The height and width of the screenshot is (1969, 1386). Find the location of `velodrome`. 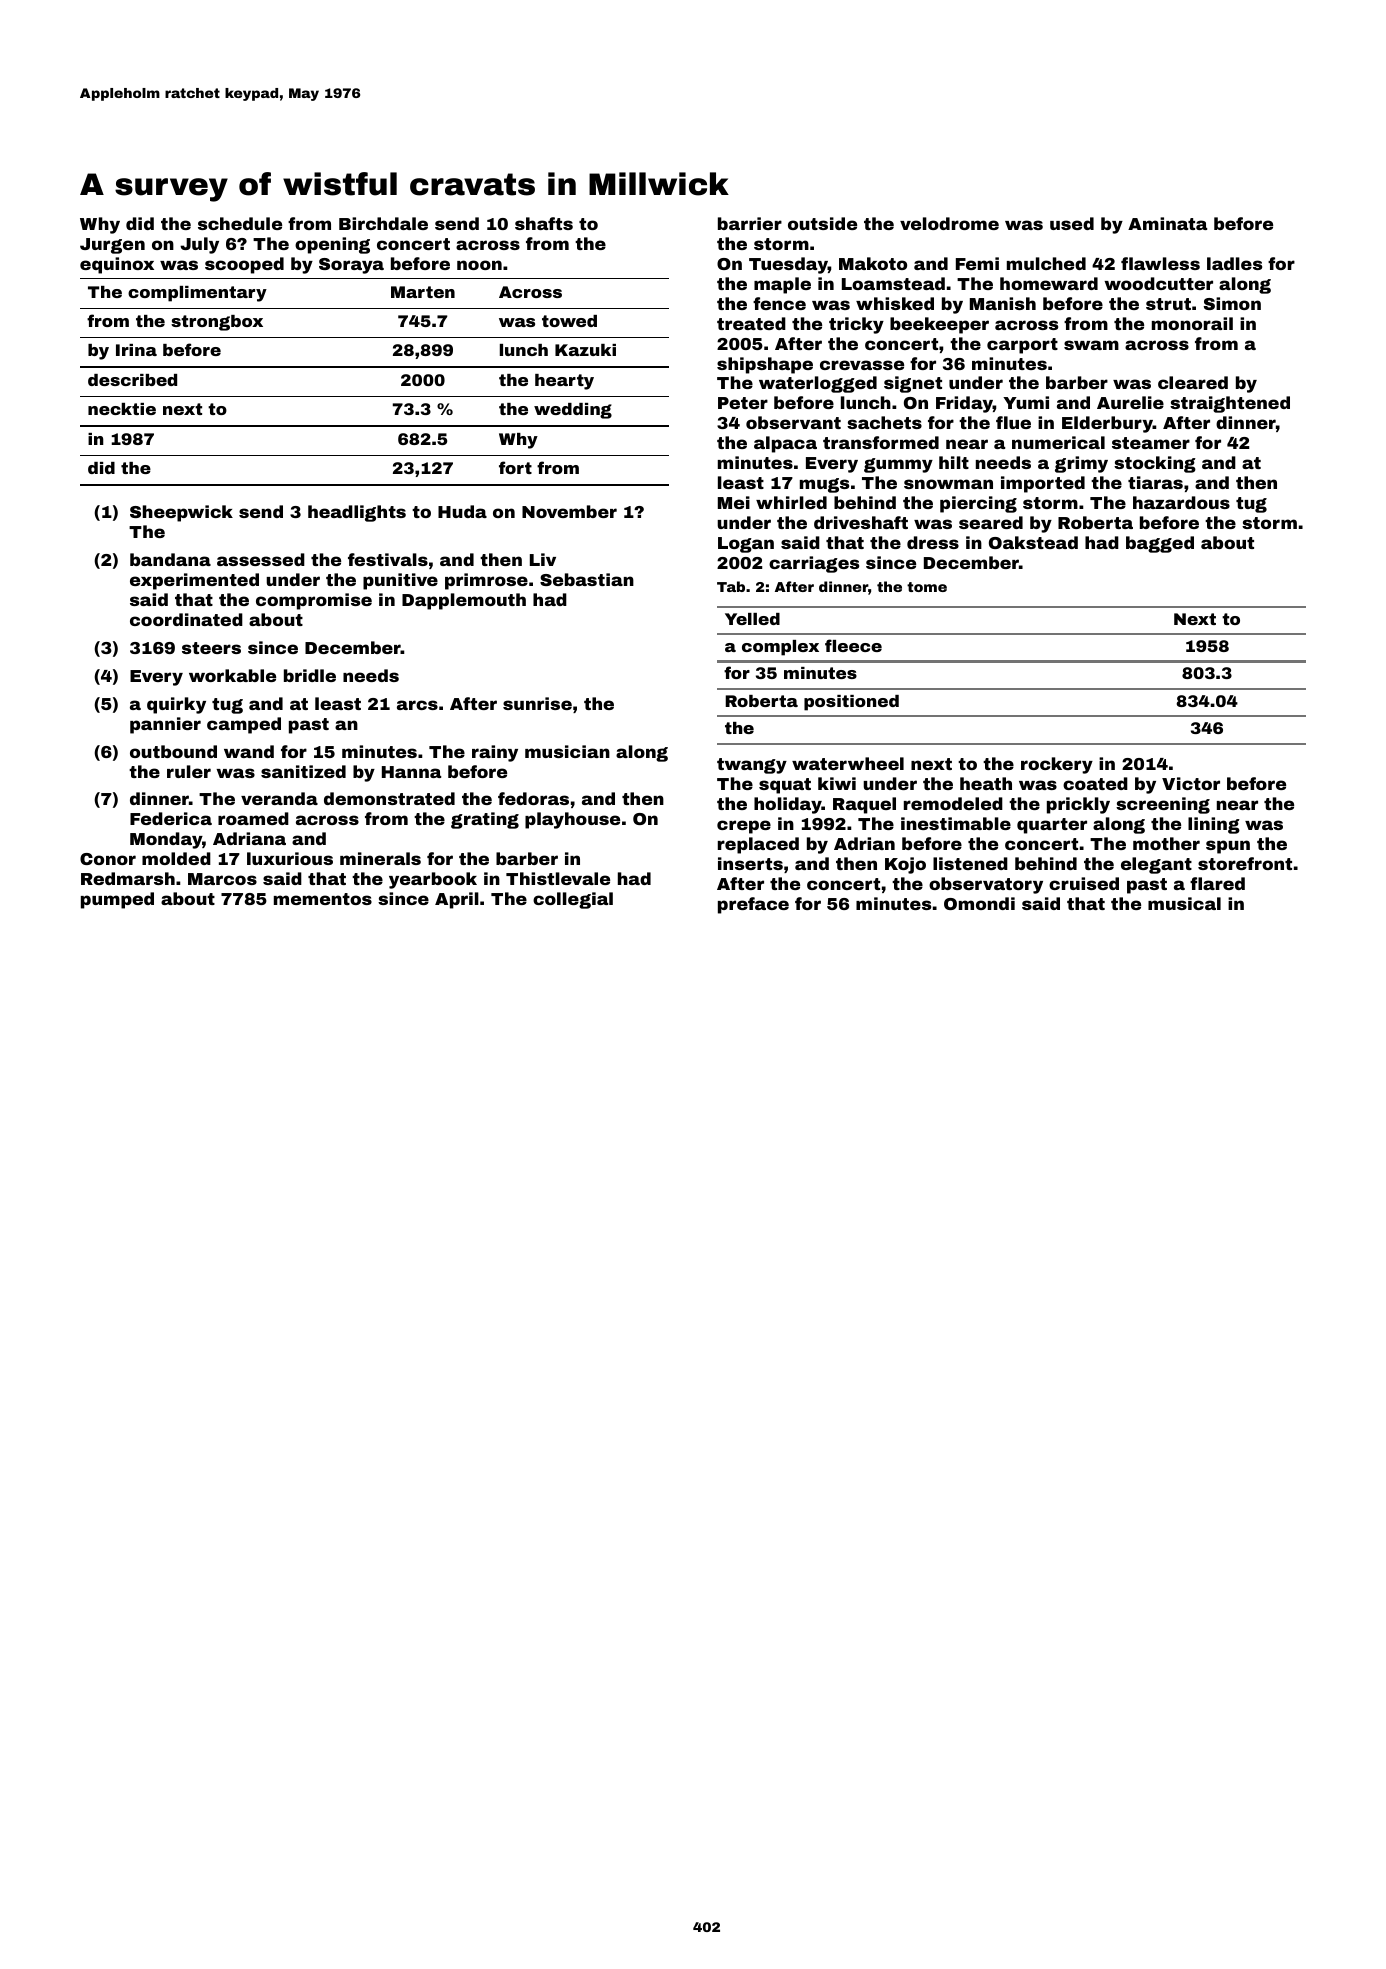

velodrome is located at coordinates (949, 223).
